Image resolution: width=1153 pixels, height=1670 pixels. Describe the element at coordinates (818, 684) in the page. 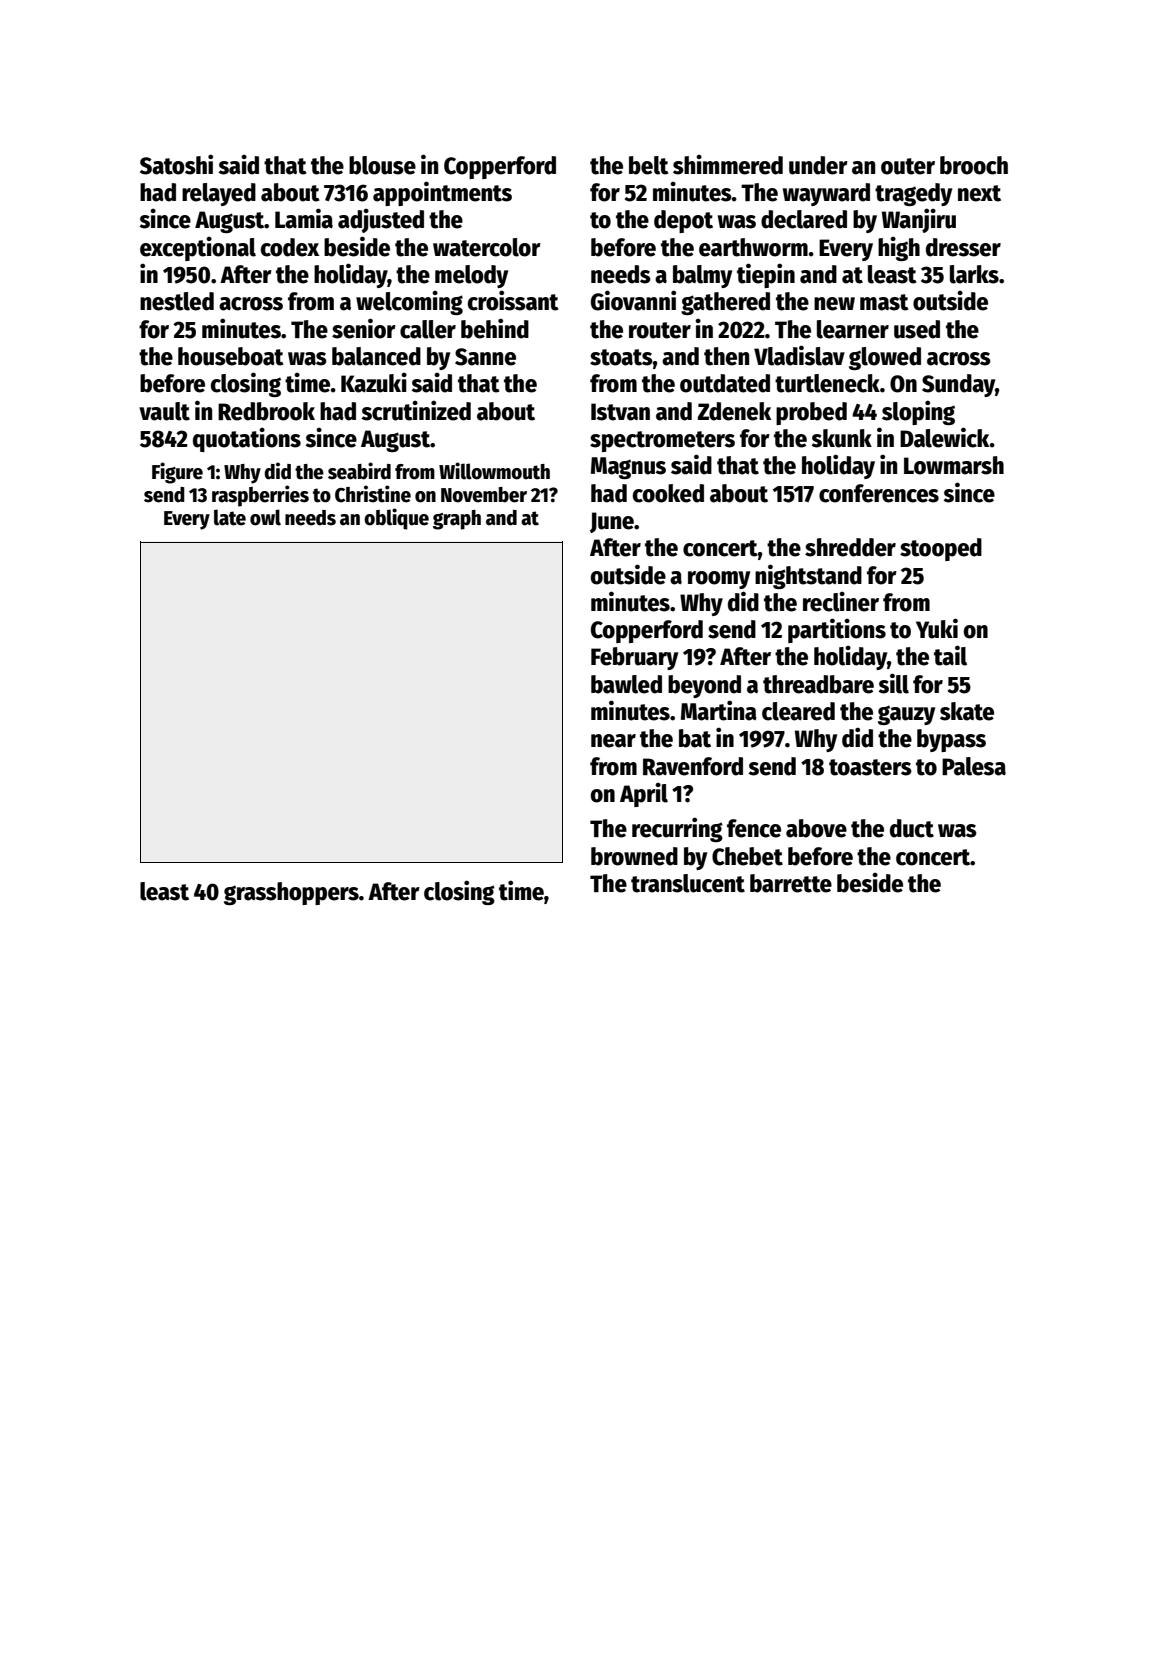

I see `threadbare` at that location.
